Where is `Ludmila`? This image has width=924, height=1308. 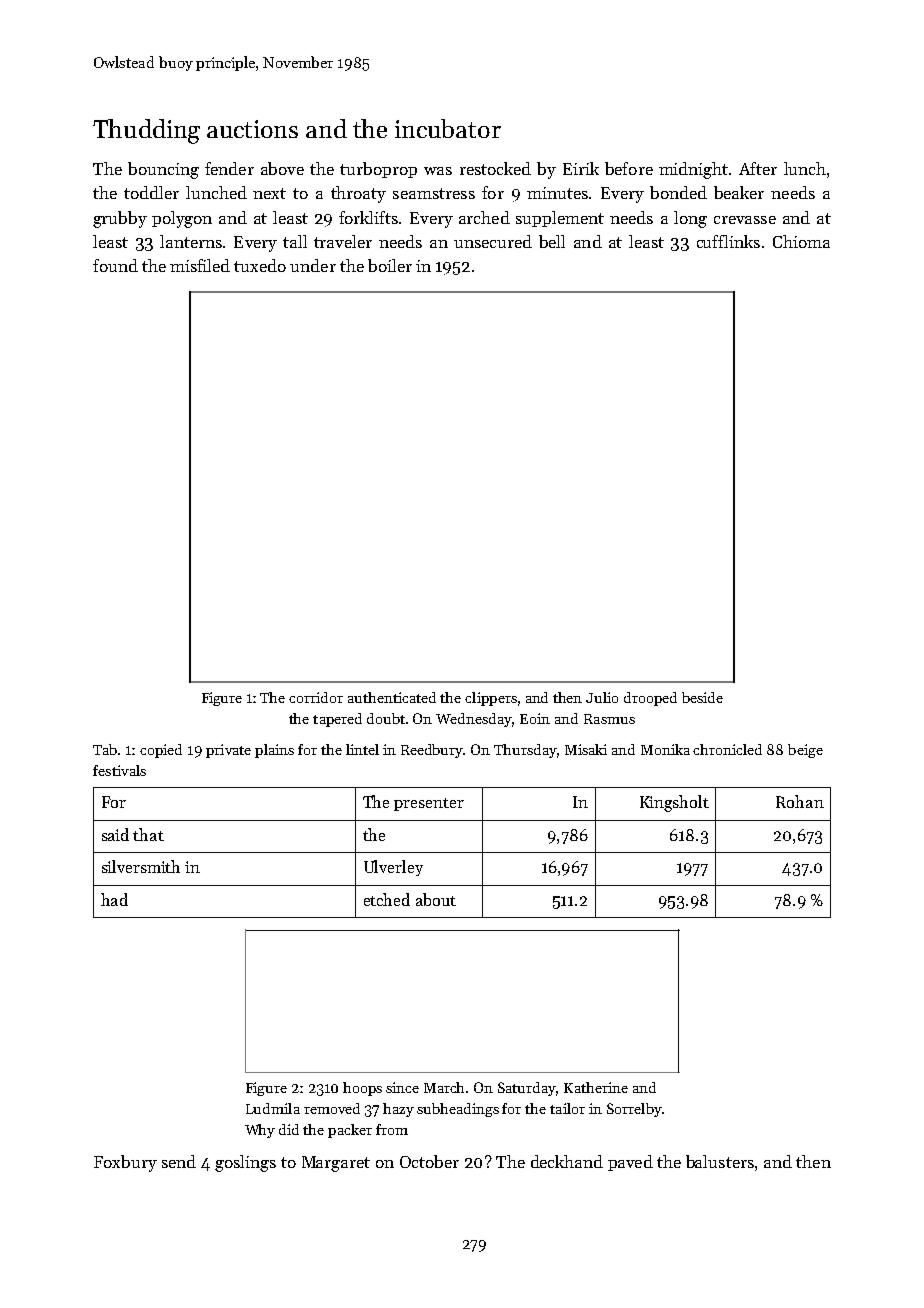
Ludmila is located at coordinates (273, 1108).
